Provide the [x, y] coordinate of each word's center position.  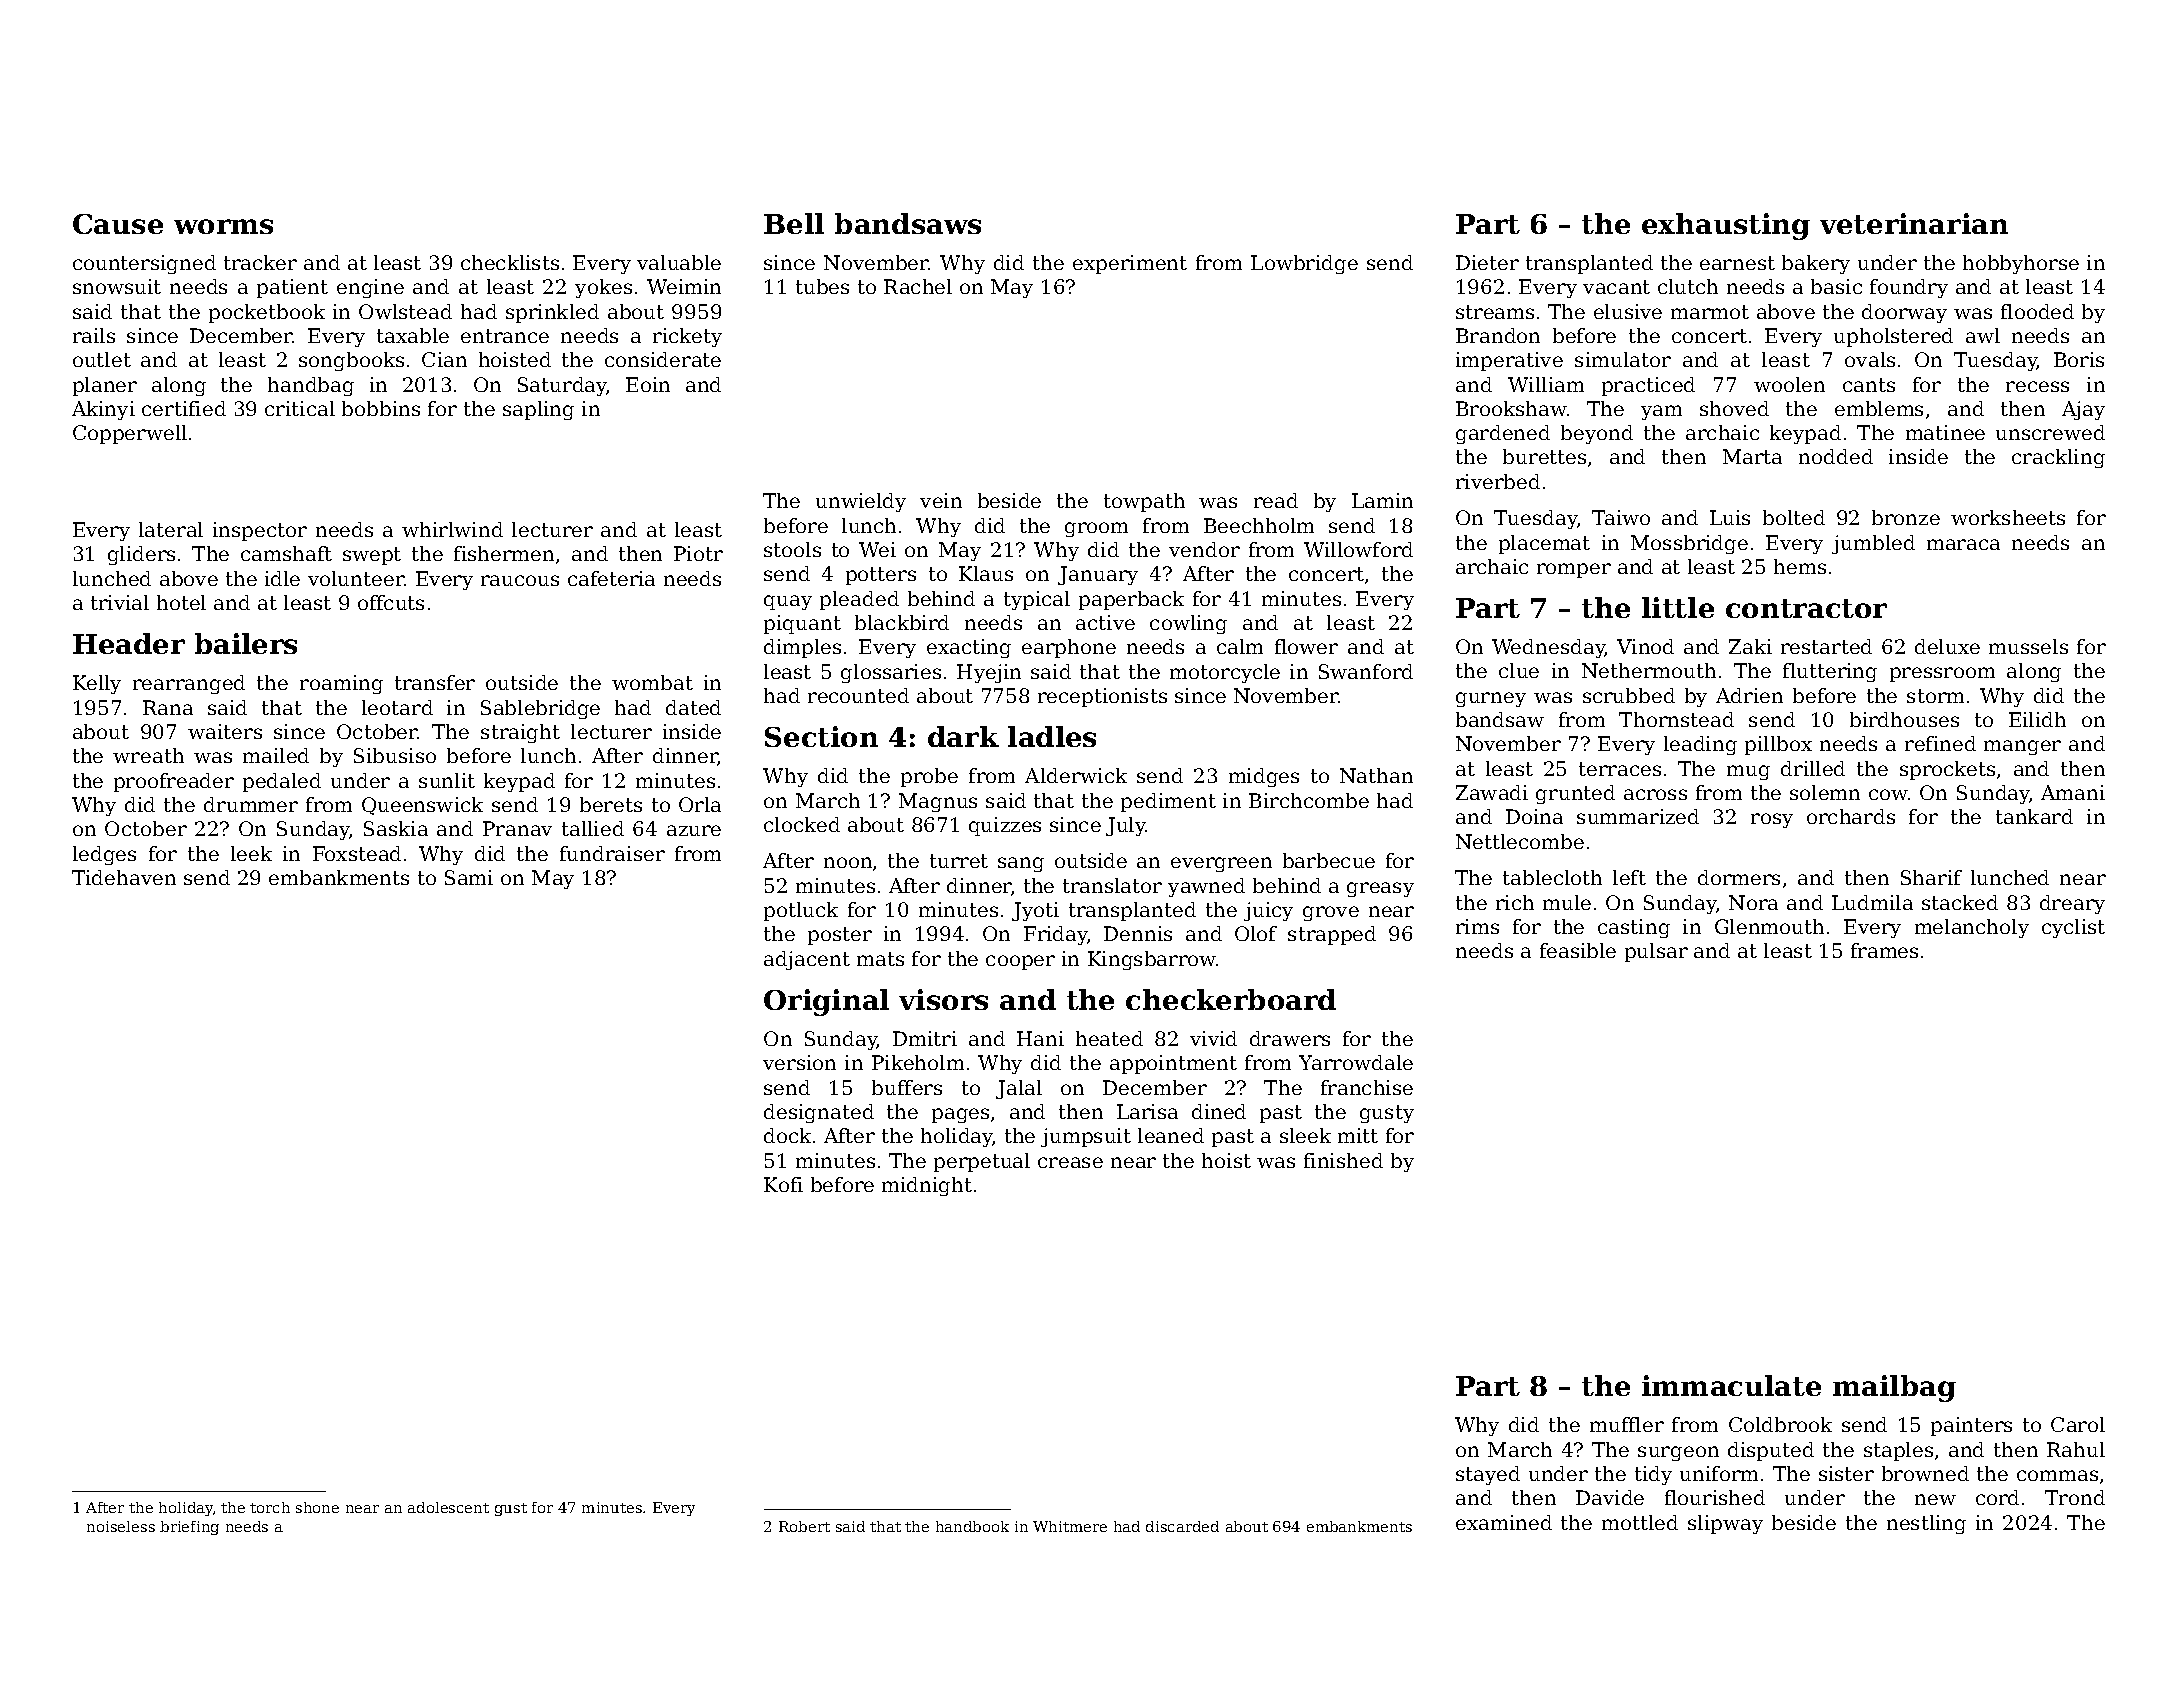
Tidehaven [124, 877]
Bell [794, 223]
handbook [972, 1526]
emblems [1879, 408]
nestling [1926, 1524]
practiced [1648, 386]
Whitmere [1070, 1526]
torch [270, 1507]
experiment [1130, 264]
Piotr [698, 553]
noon [848, 862]
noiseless [121, 1526]
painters [1971, 1426]
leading [1700, 745]
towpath [1144, 502]
